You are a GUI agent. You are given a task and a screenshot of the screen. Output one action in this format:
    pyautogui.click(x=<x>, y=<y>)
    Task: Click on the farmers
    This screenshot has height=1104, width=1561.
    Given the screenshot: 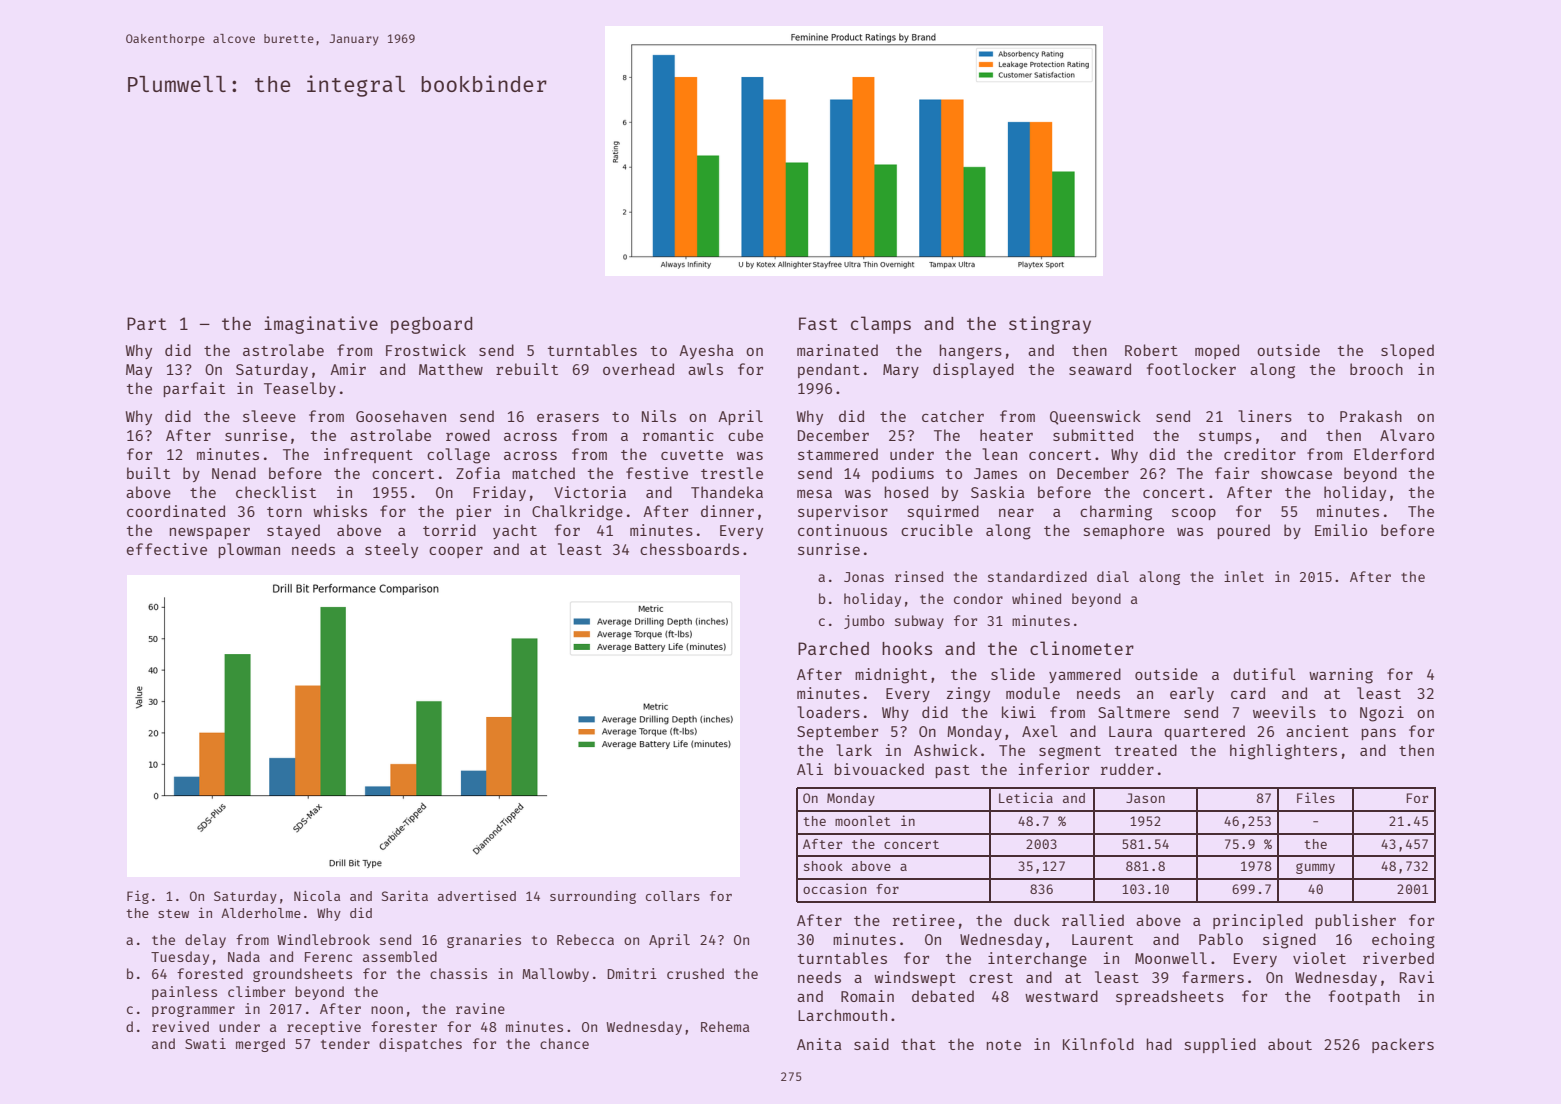 What is the action you would take?
    pyautogui.click(x=1213, y=977)
